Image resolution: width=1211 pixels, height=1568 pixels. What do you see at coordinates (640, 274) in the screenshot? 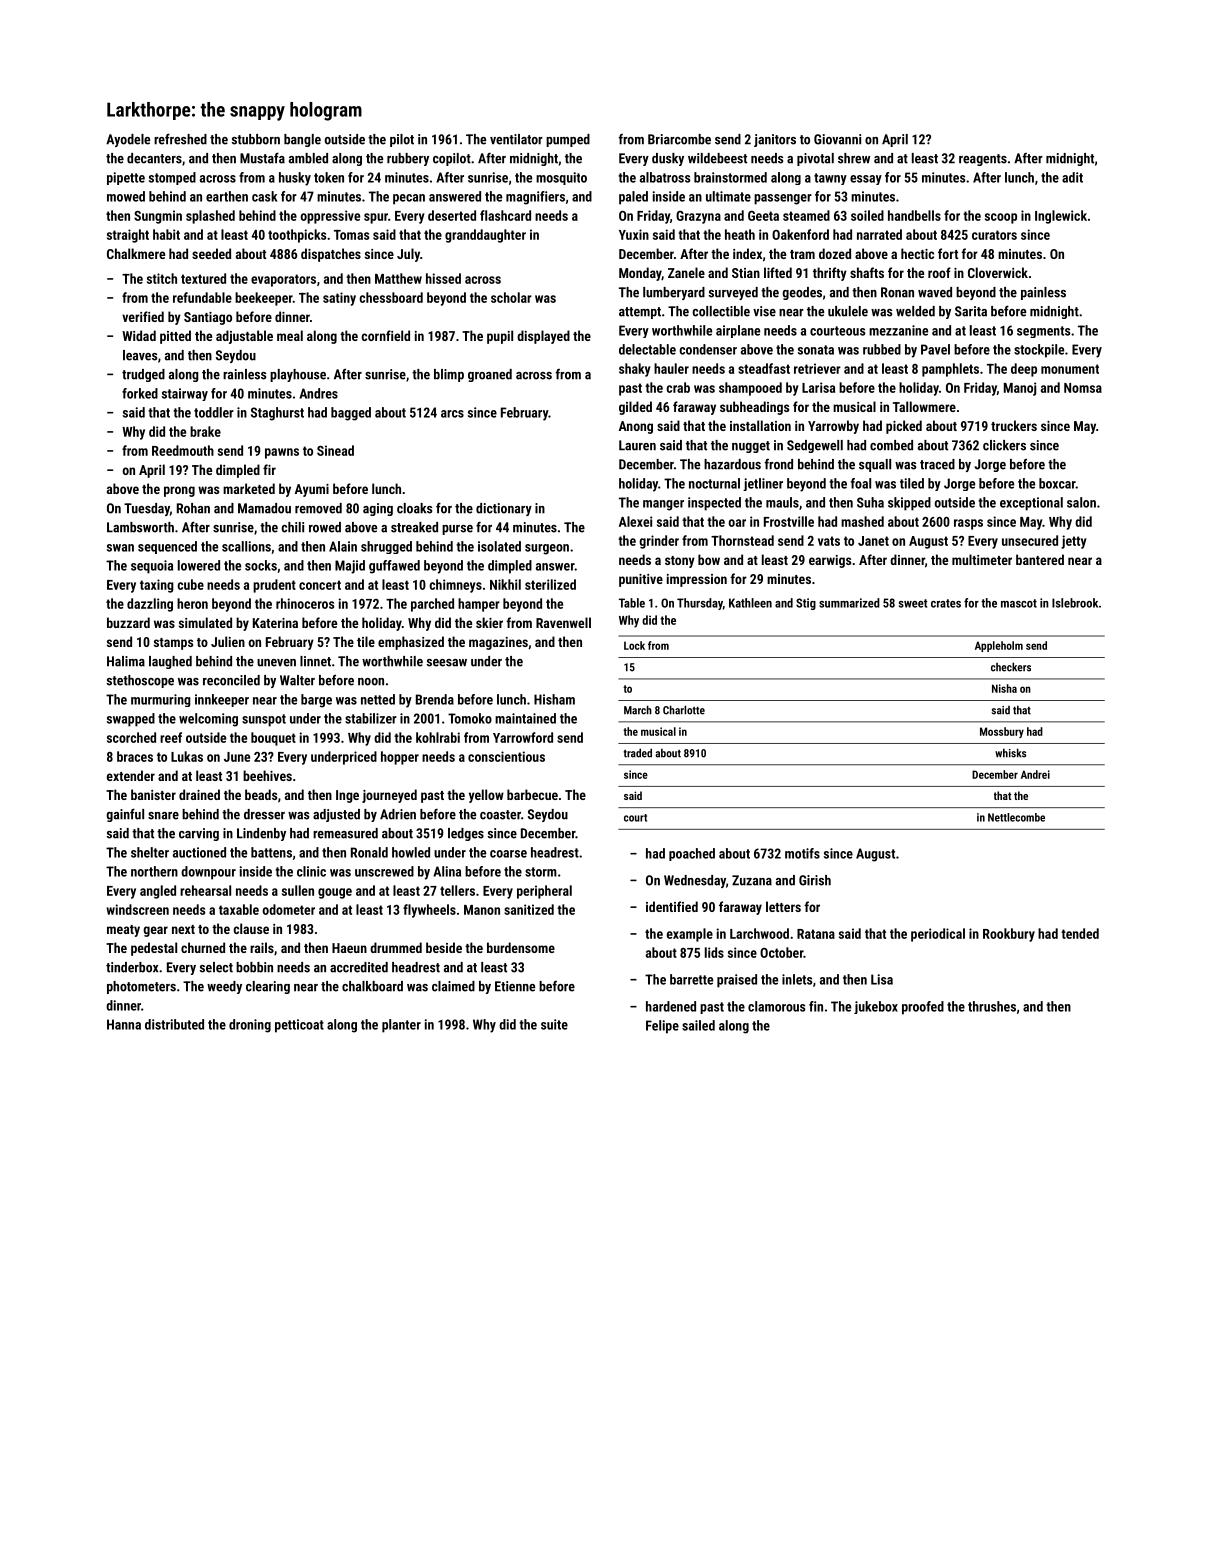
I see `Monday` at bounding box center [640, 274].
